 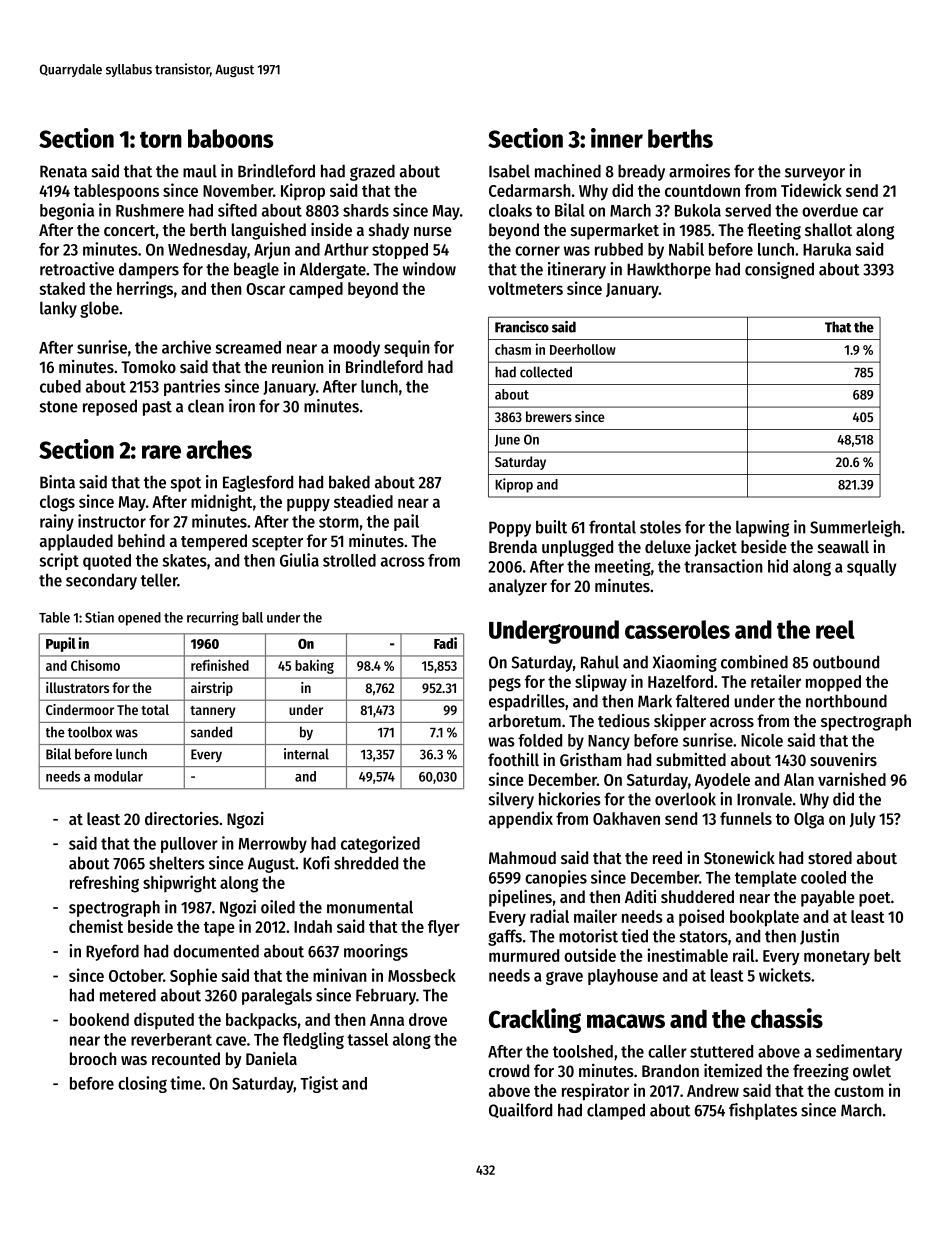 I want to click on surveyor, so click(x=815, y=174).
